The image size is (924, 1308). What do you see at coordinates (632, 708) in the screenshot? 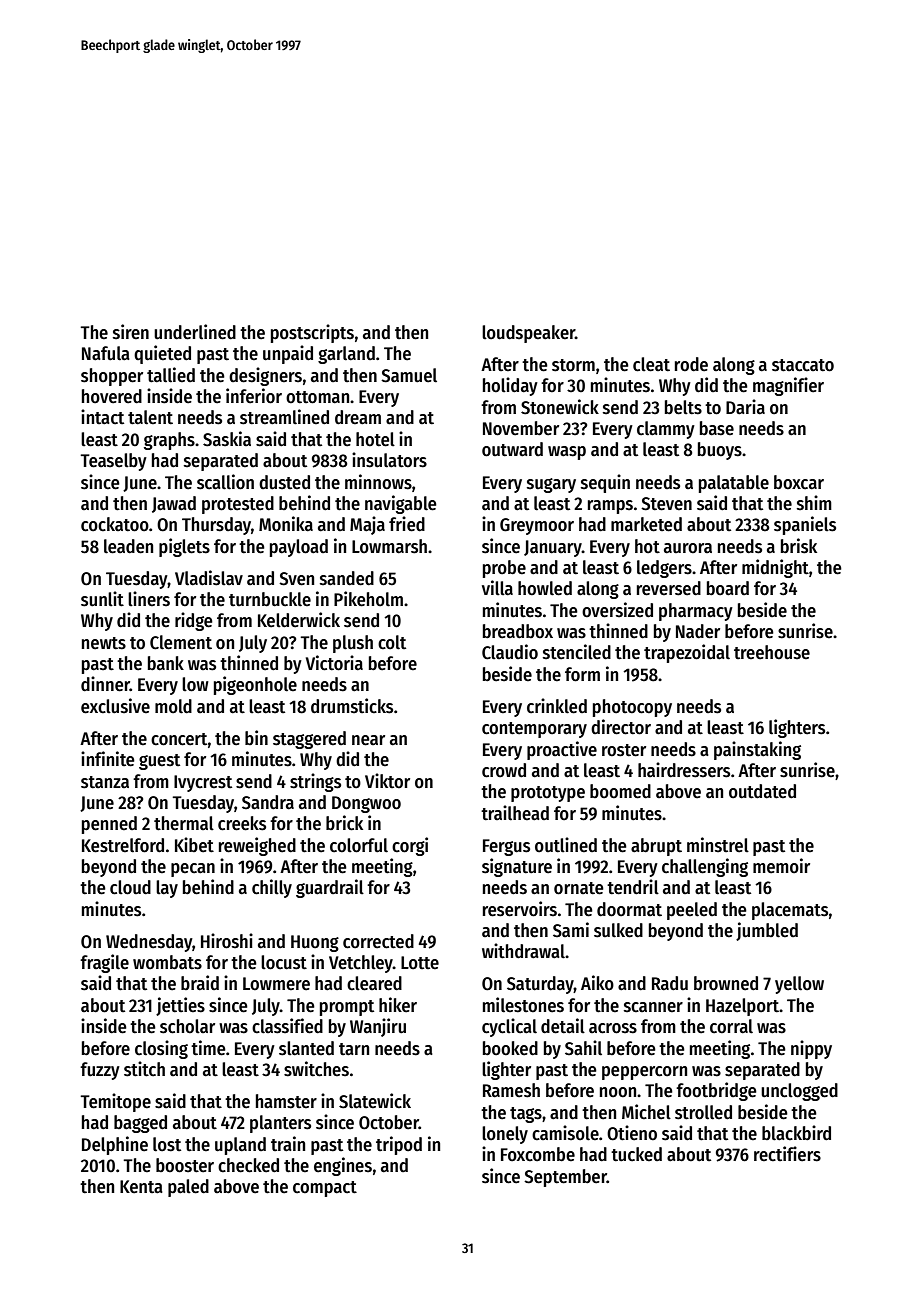
I see `photocopy` at bounding box center [632, 708].
